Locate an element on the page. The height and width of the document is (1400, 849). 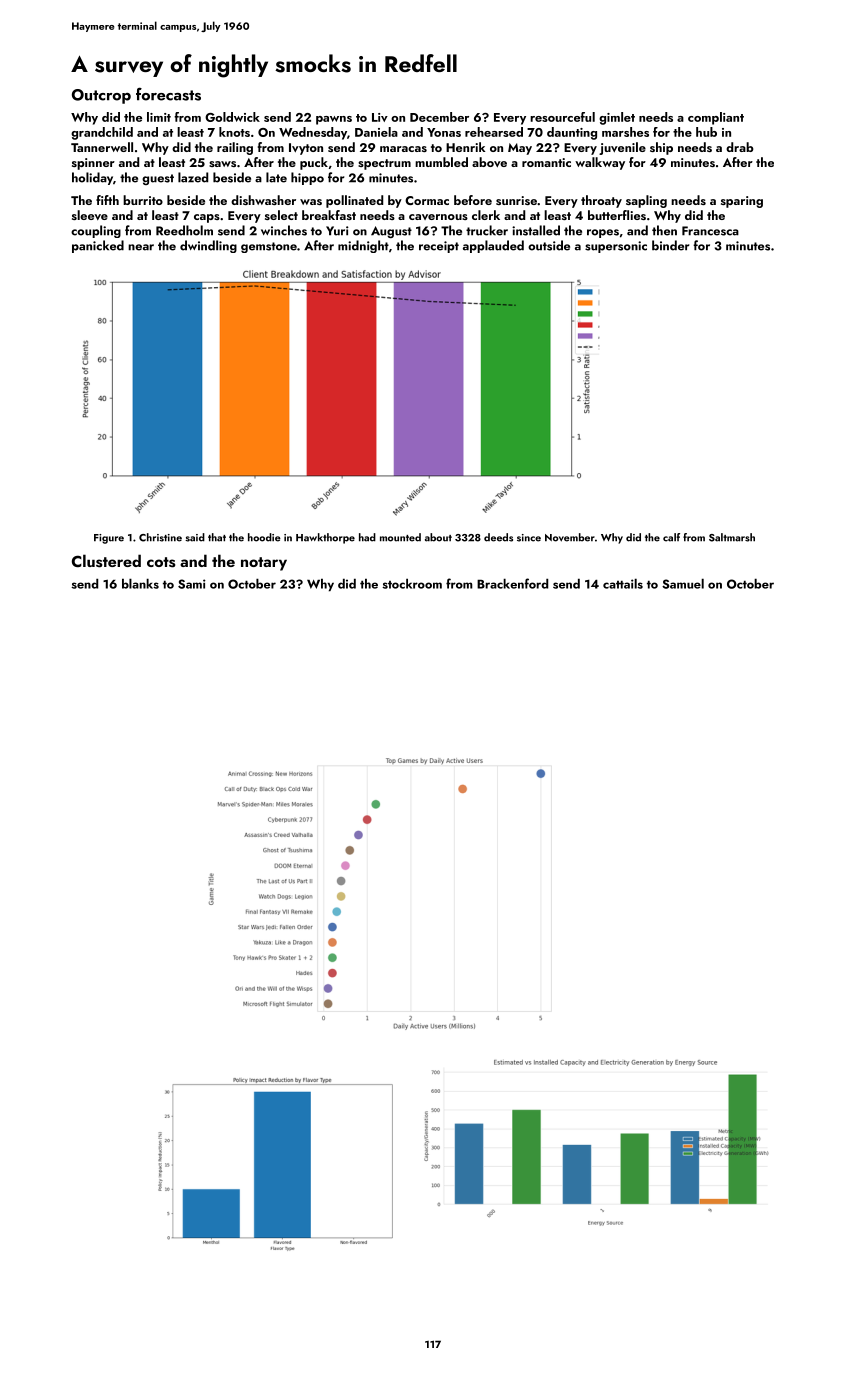
gimlet is located at coordinates (617, 118).
